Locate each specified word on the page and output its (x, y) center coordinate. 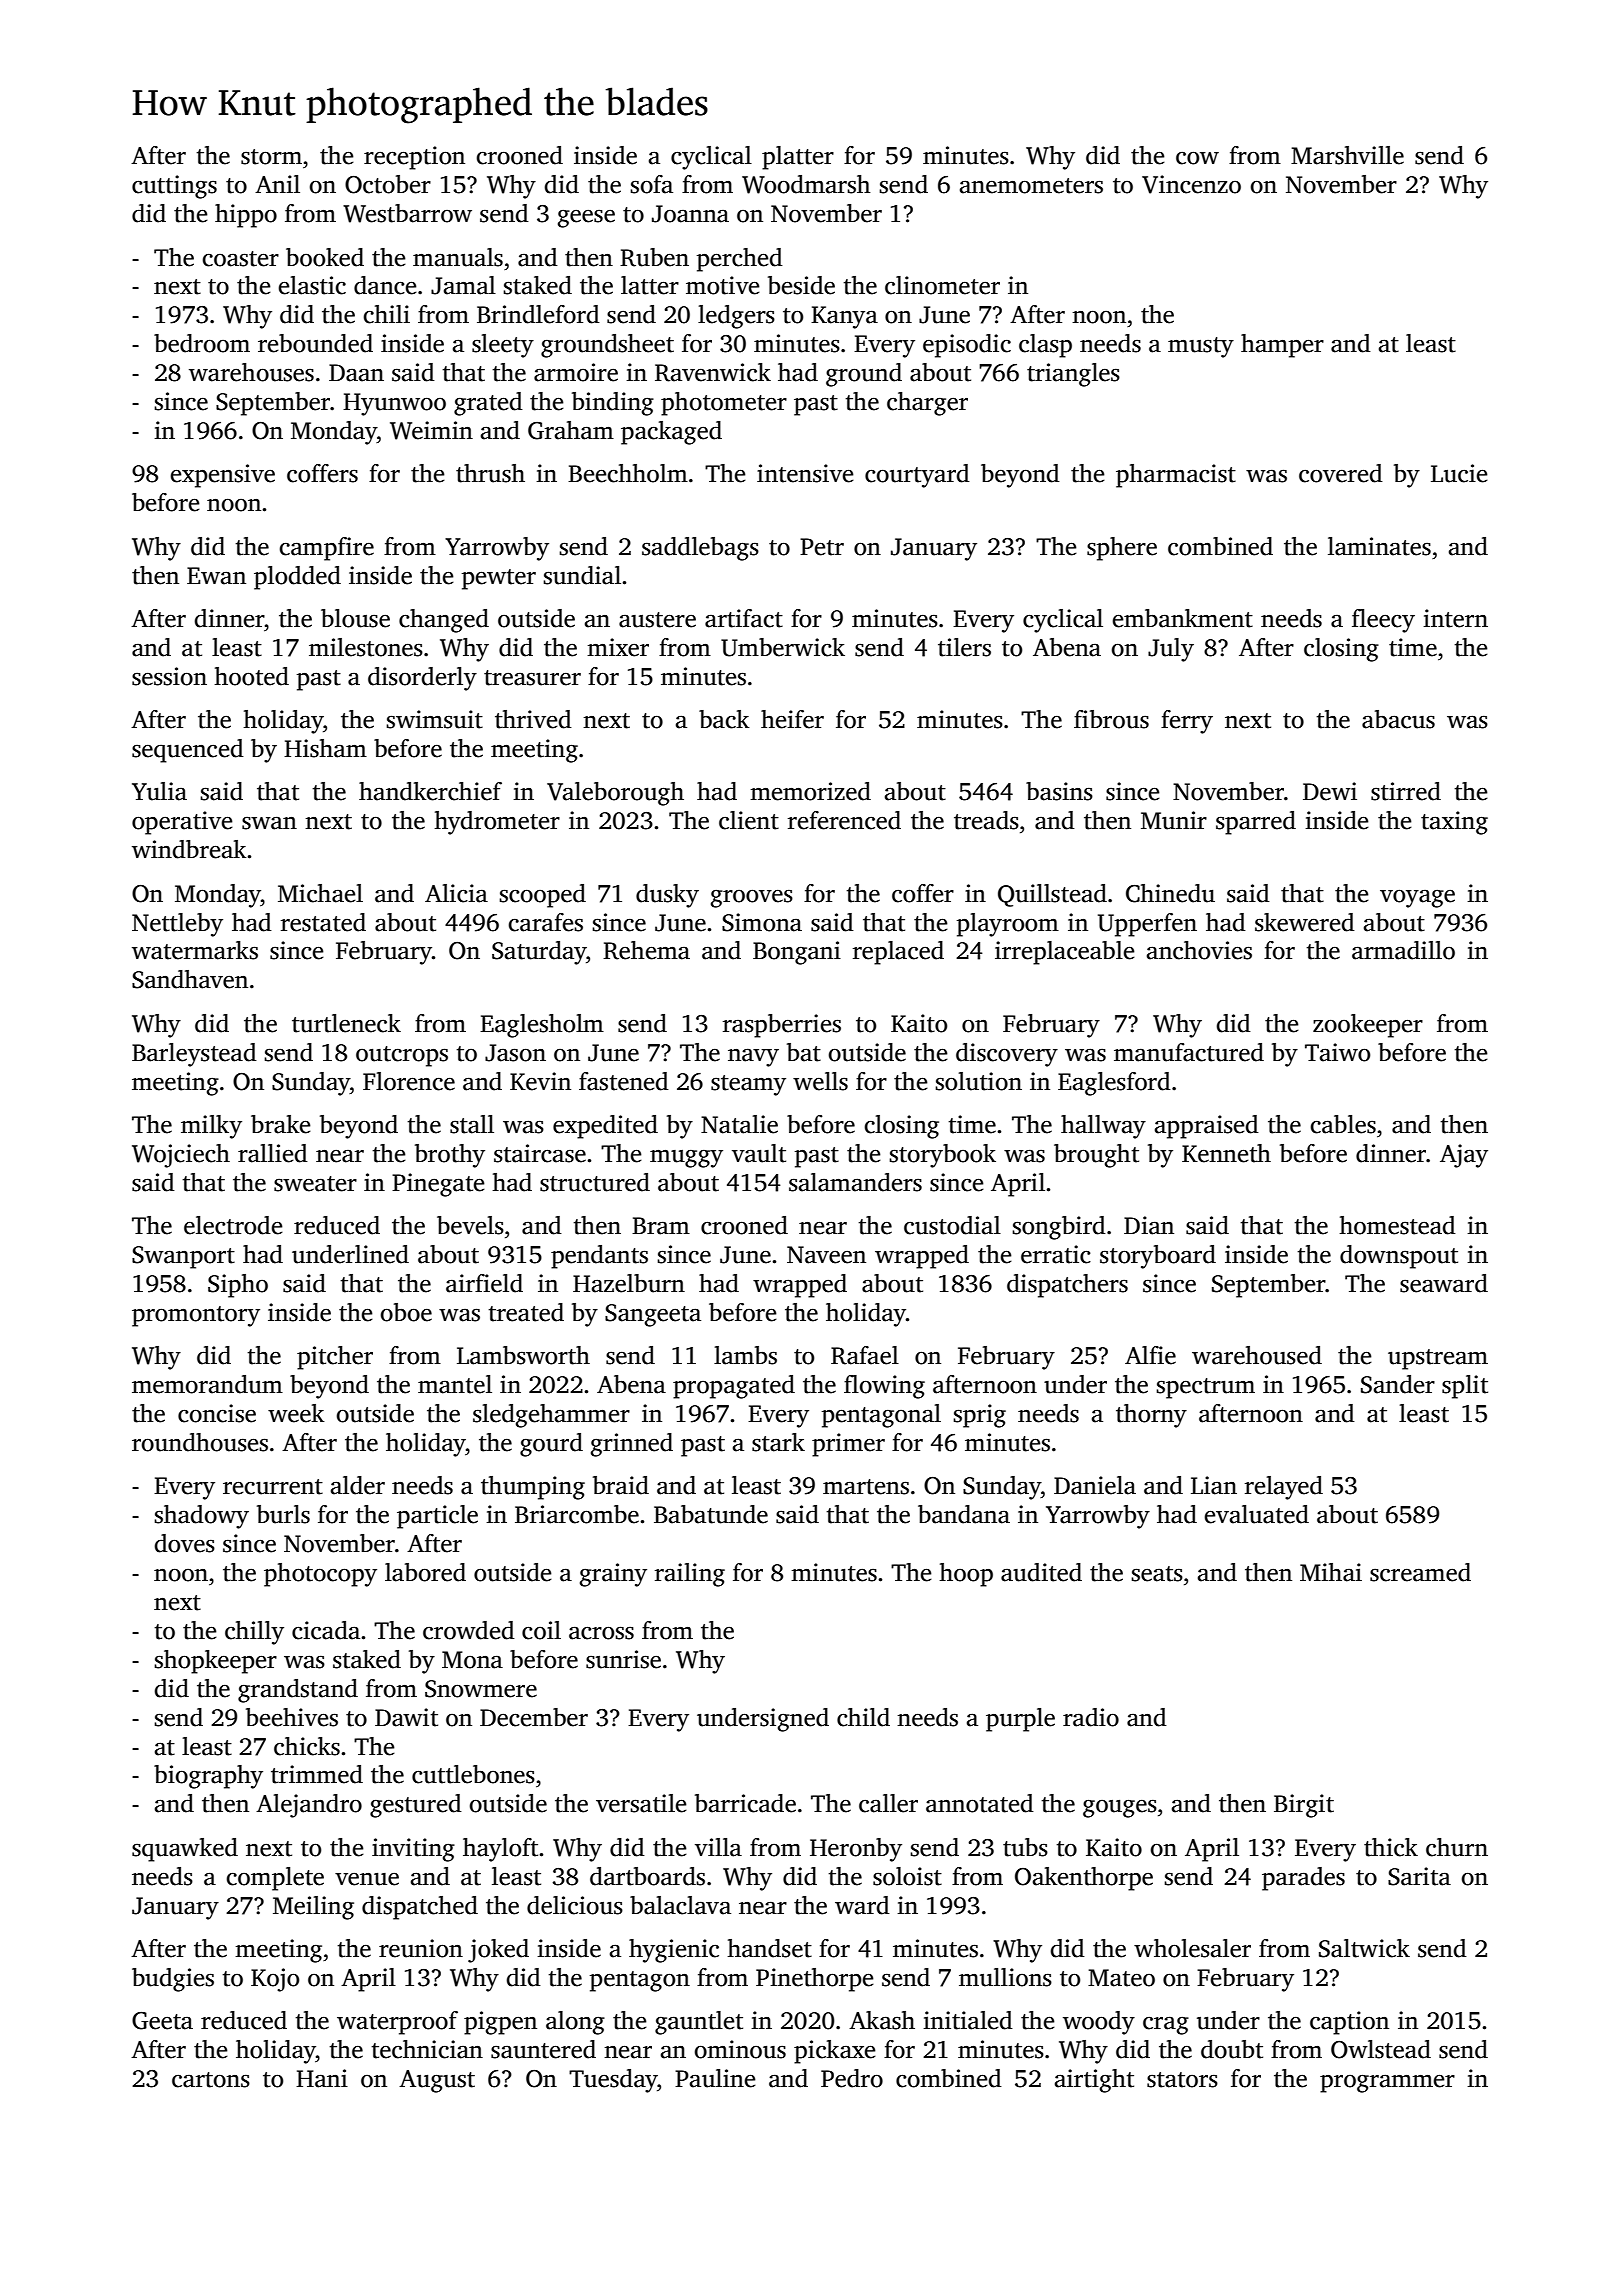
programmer (1387, 2083)
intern (1455, 618)
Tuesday (613, 2081)
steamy (748, 1085)
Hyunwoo (394, 404)
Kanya (844, 317)
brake (280, 1124)
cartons (211, 2080)
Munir (1174, 820)
